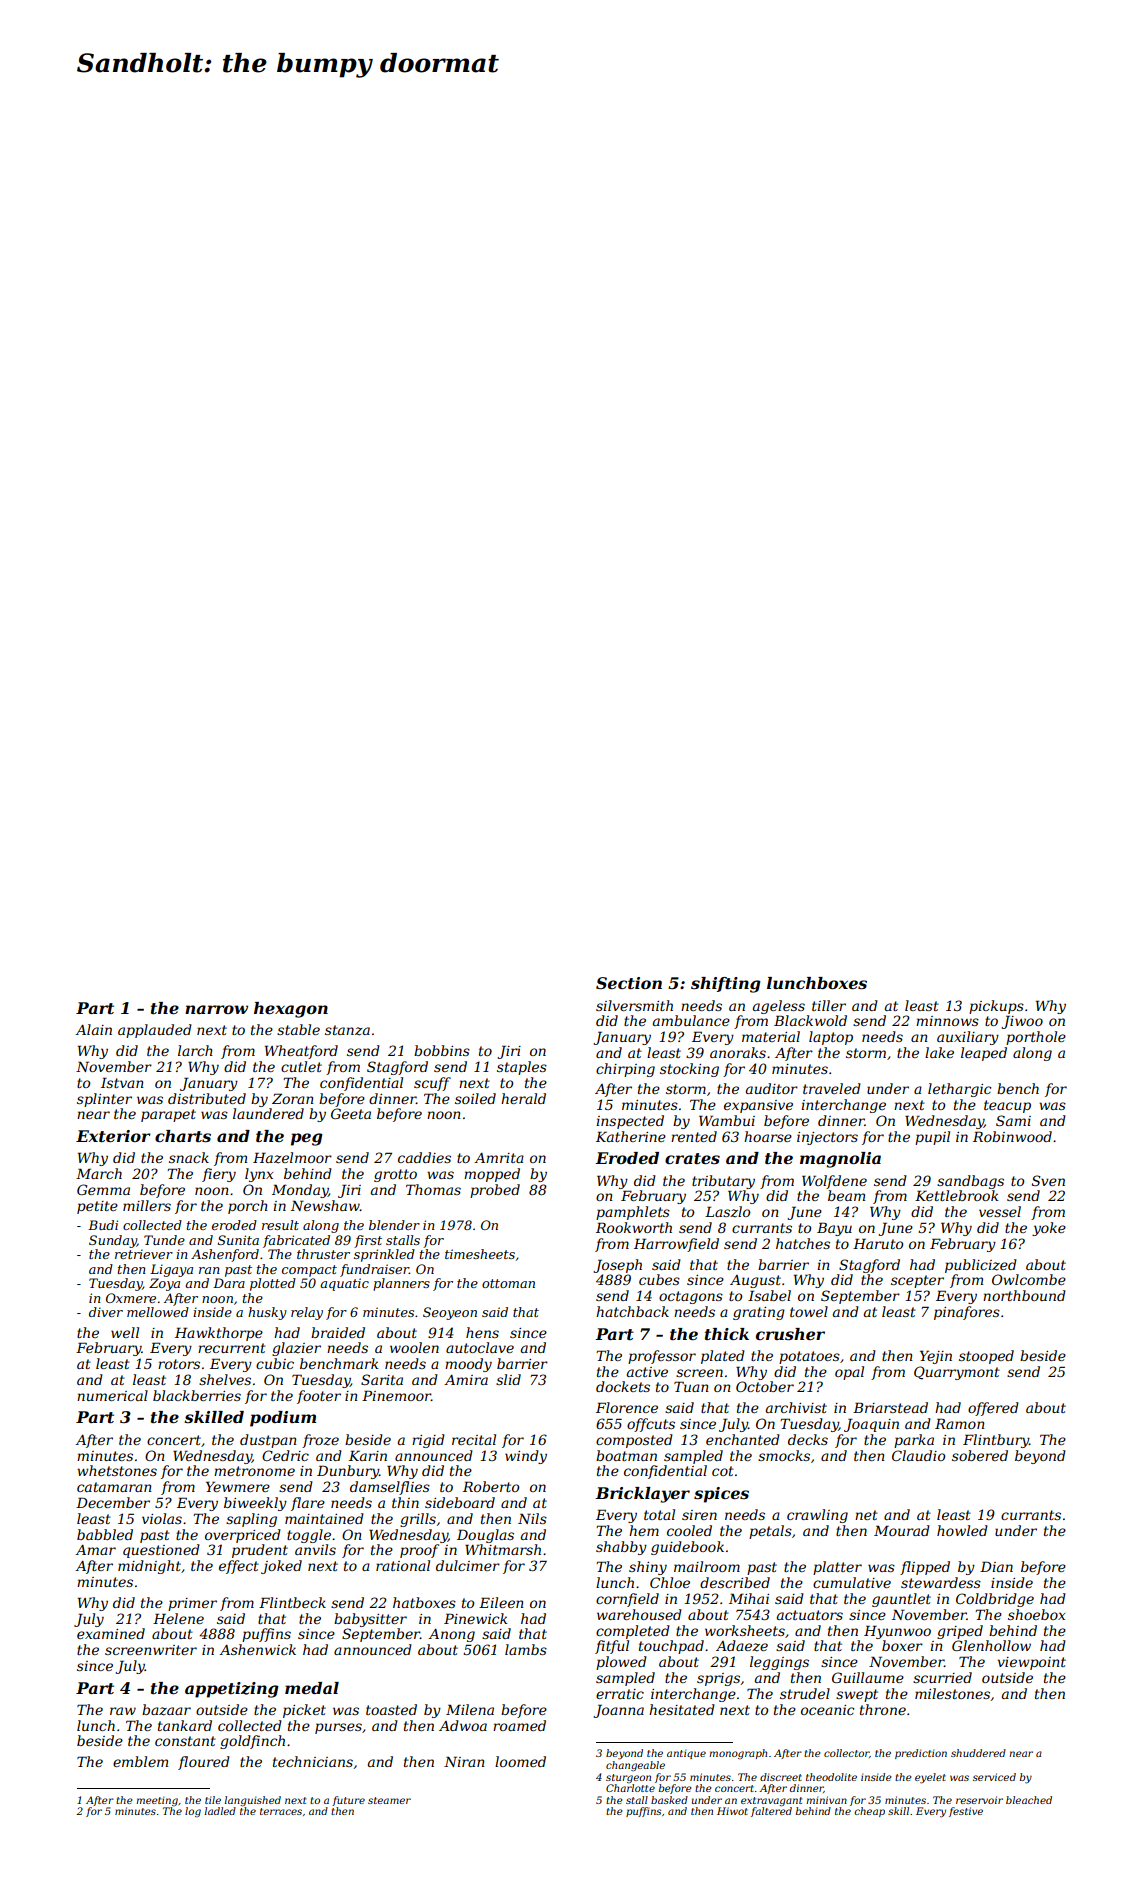 This page has height=1883, width=1143. I want to click on questioned, so click(161, 1551).
